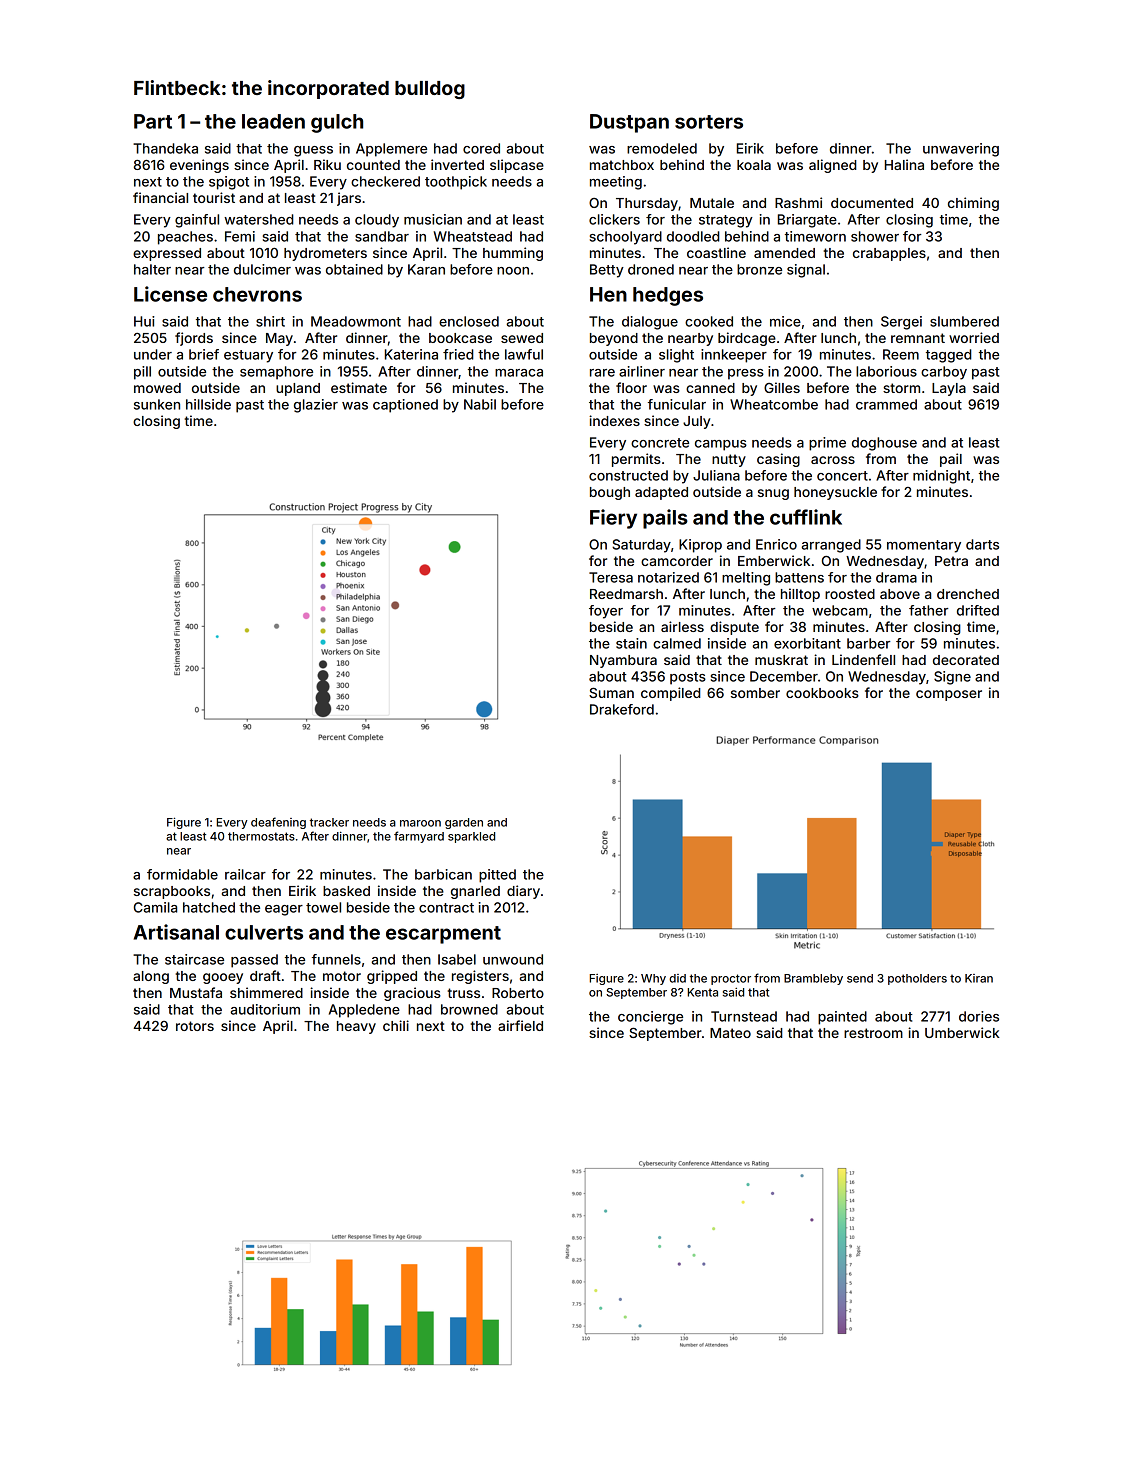  What do you see at coordinates (833, 166) in the screenshot?
I see `aligned` at bounding box center [833, 166].
